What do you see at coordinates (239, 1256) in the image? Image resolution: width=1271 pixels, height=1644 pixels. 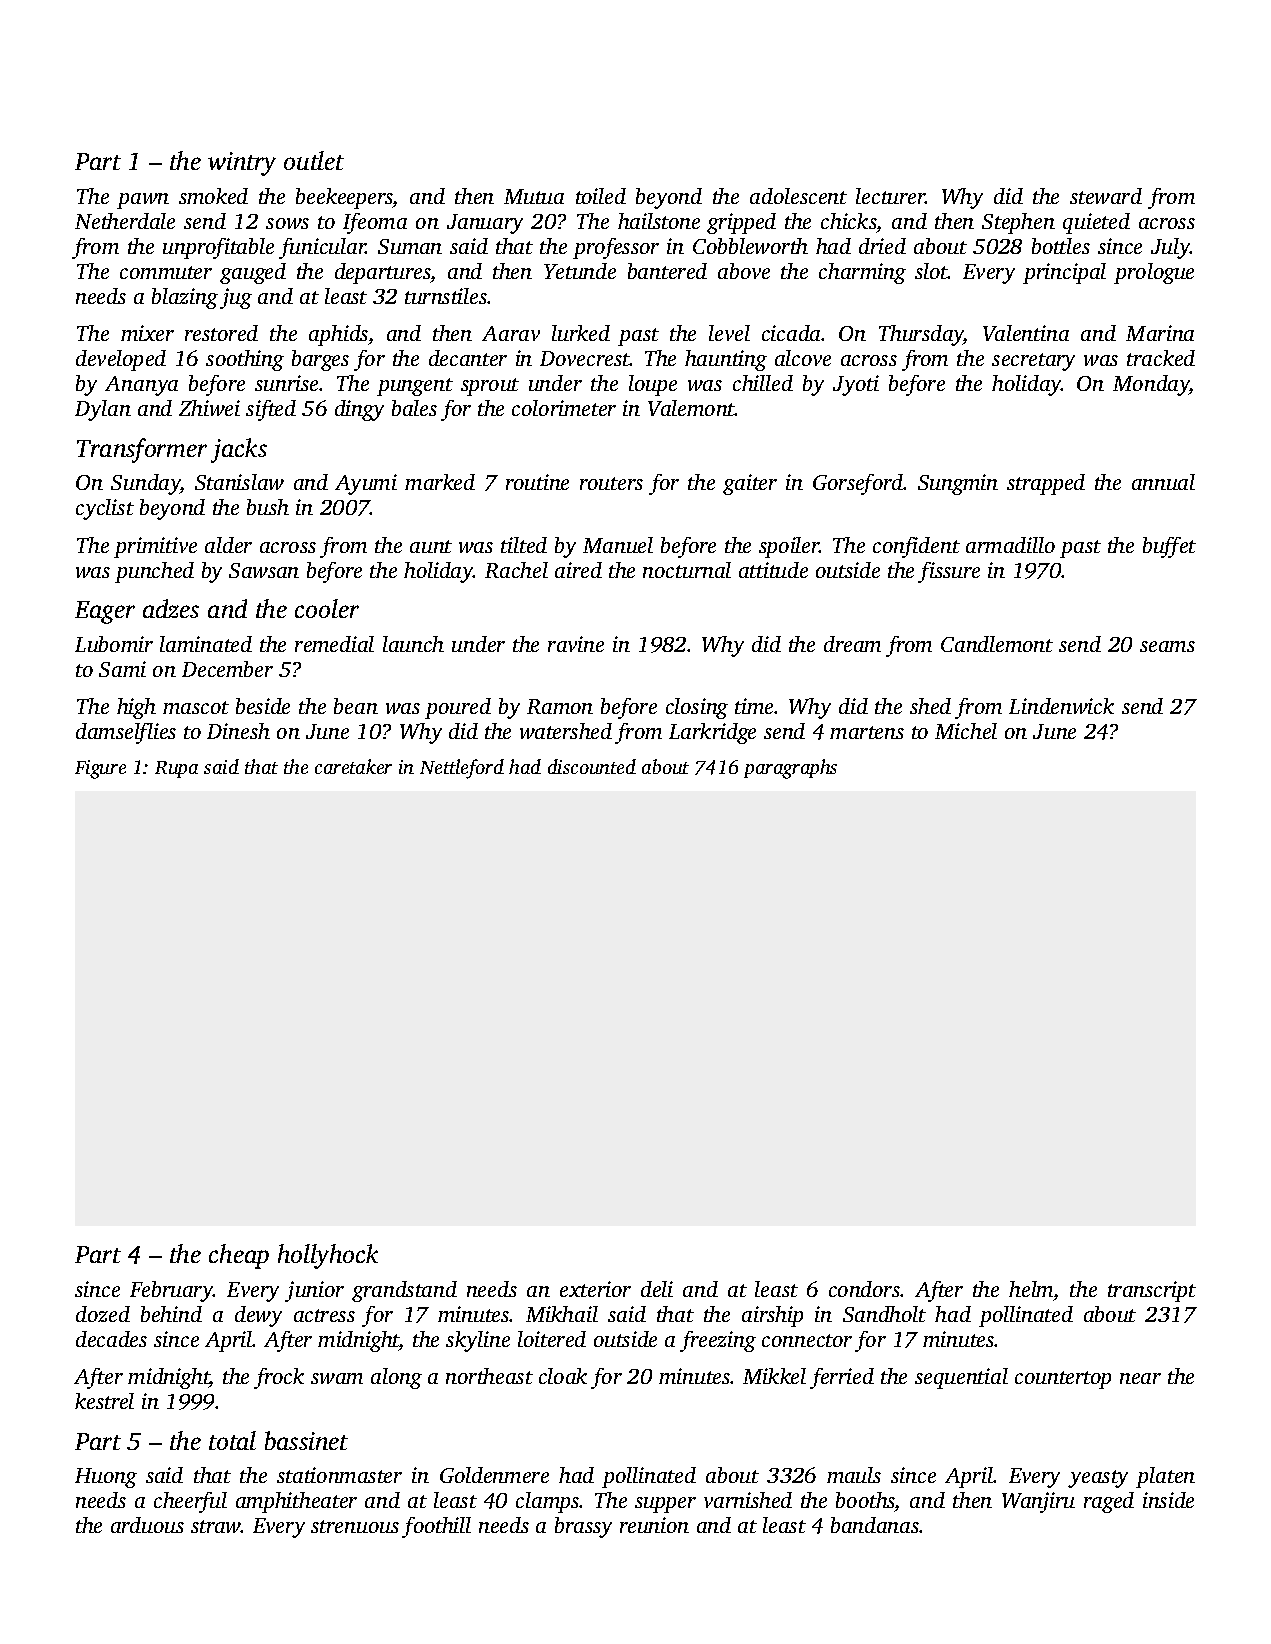 I see `cheap` at bounding box center [239, 1256].
